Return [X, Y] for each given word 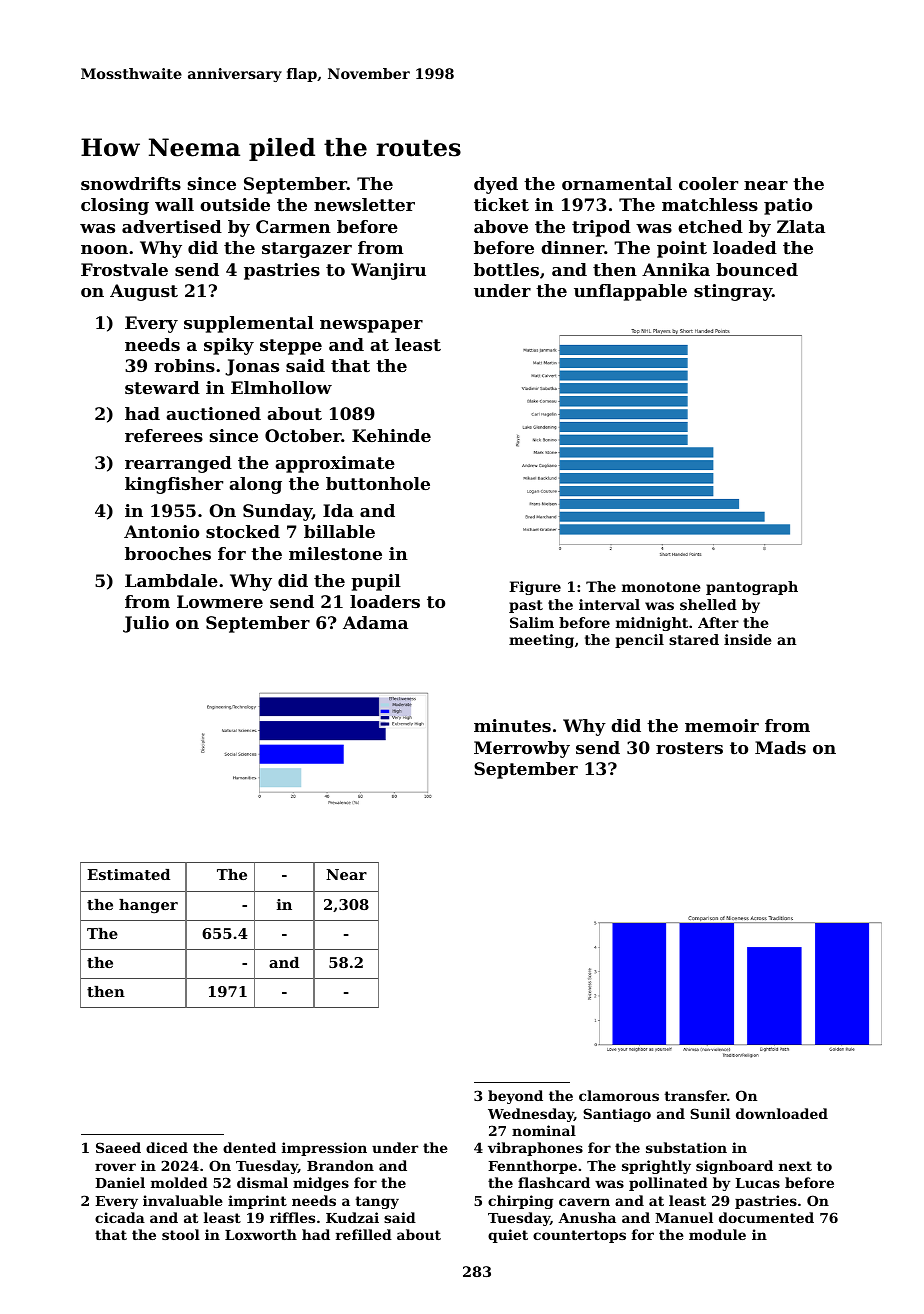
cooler [708, 183]
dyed [496, 185]
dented [249, 1147]
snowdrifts [131, 183]
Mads [780, 747]
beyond [515, 1097]
